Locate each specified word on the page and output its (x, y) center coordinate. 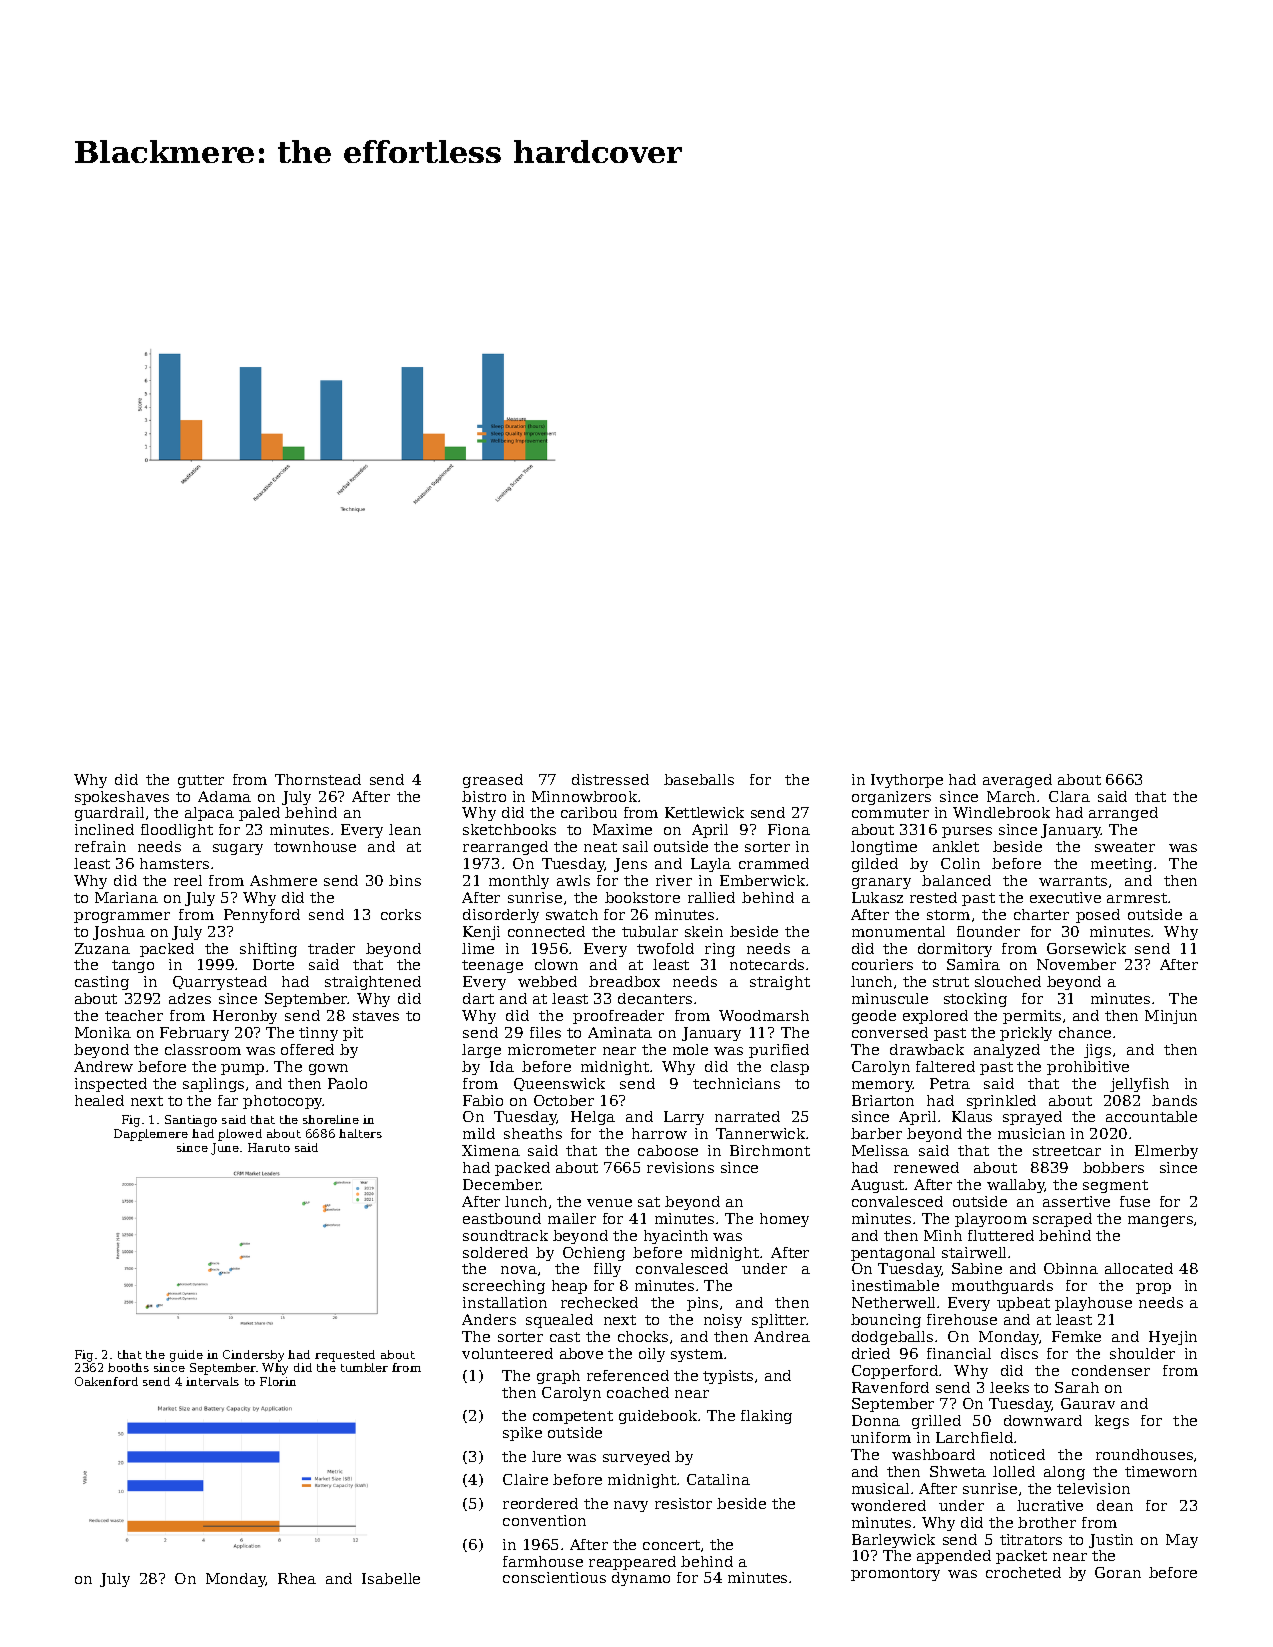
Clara (1069, 796)
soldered (495, 1252)
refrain (100, 846)
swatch (572, 914)
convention (544, 1520)
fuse (1135, 1201)
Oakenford (106, 1381)
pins (702, 1304)
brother (1047, 1522)
